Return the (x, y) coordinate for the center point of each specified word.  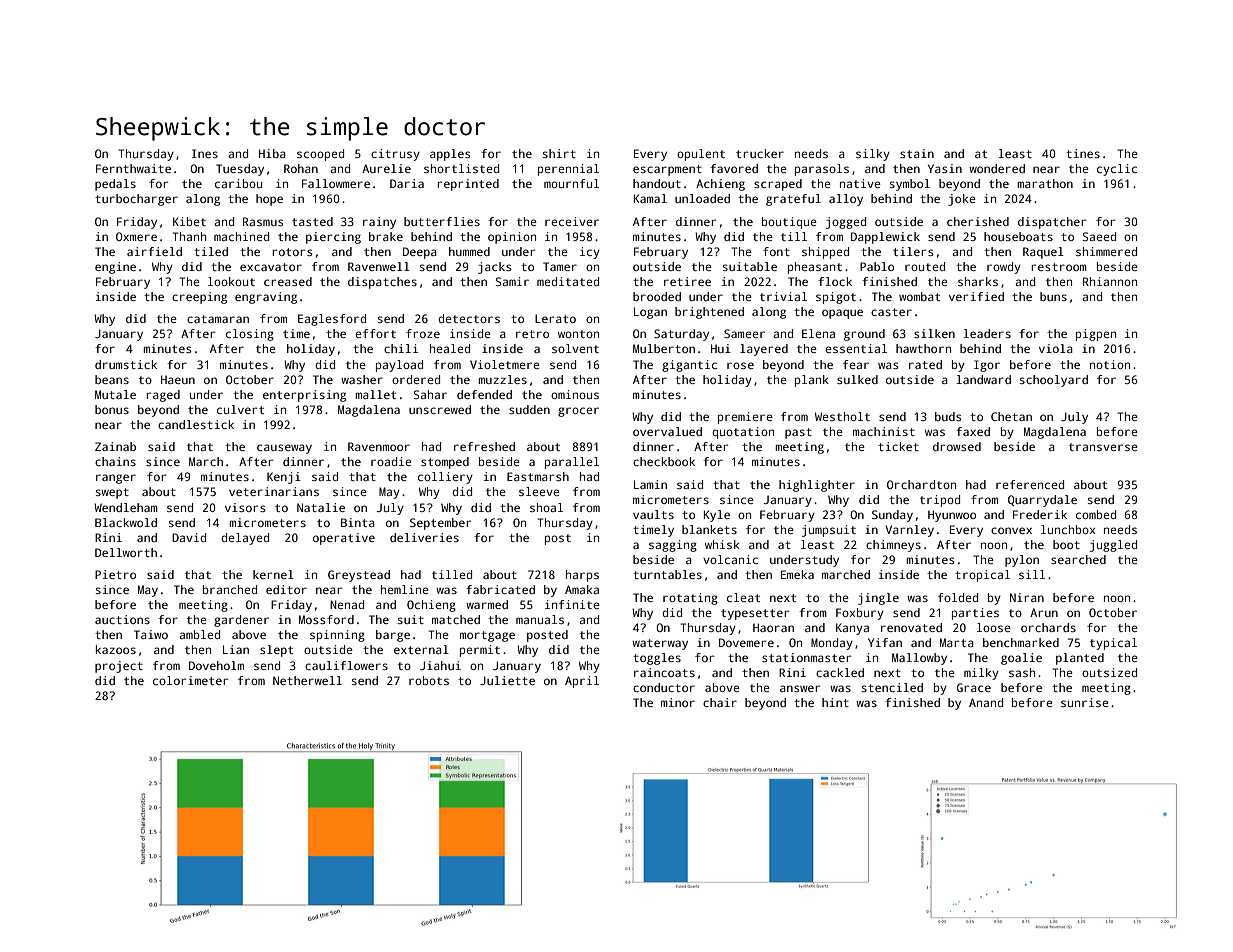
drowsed (957, 446)
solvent (575, 348)
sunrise (1085, 702)
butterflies (442, 221)
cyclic (1117, 170)
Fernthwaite (133, 168)
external (421, 649)
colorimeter (190, 680)
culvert (240, 409)
